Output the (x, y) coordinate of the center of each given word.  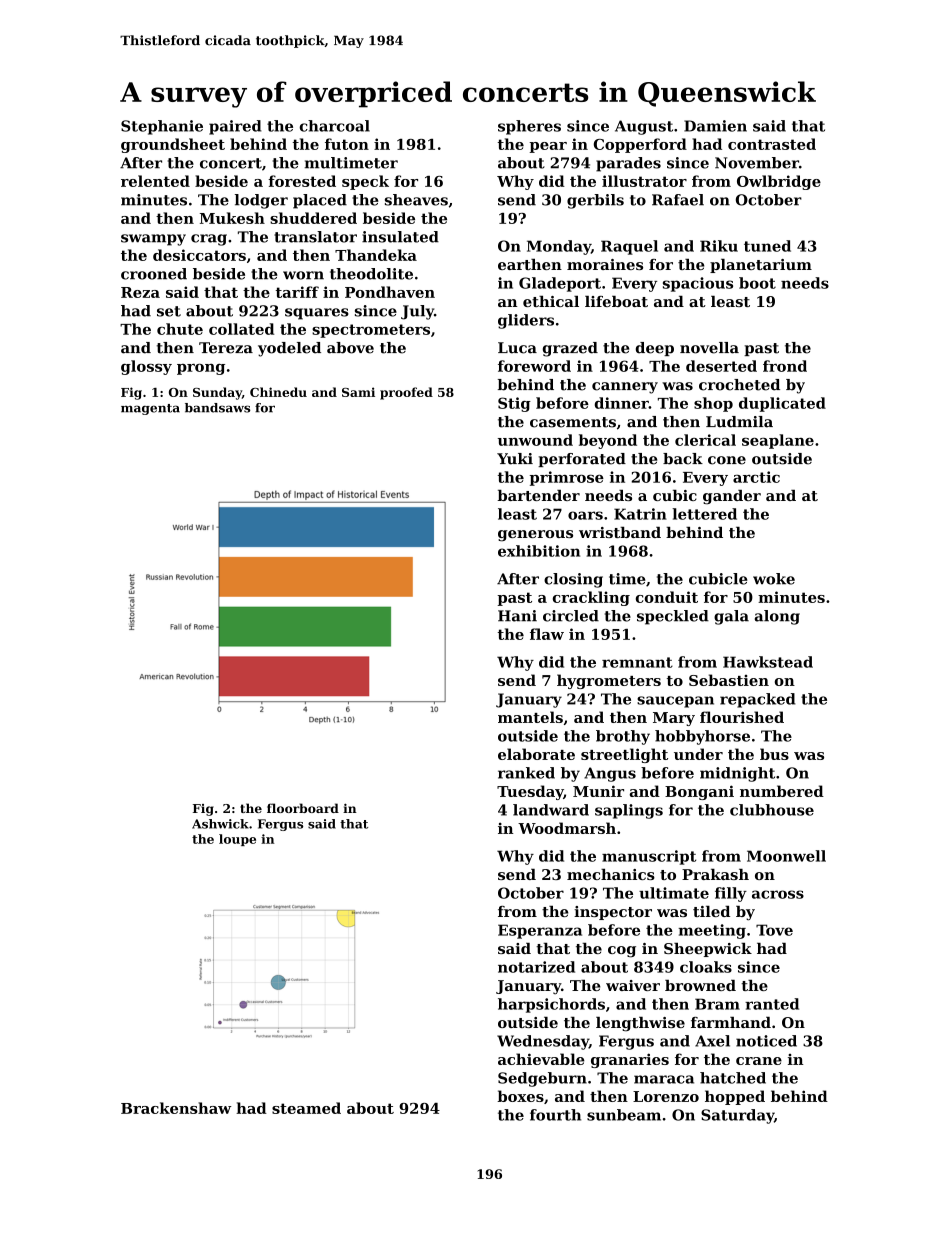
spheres (529, 127)
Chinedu (278, 392)
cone (727, 460)
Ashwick (220, 824)
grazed (570, 349)
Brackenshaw (176, 1108)
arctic (756, 477)
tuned (767, 246)
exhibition (539, 551)
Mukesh (232, 218)
